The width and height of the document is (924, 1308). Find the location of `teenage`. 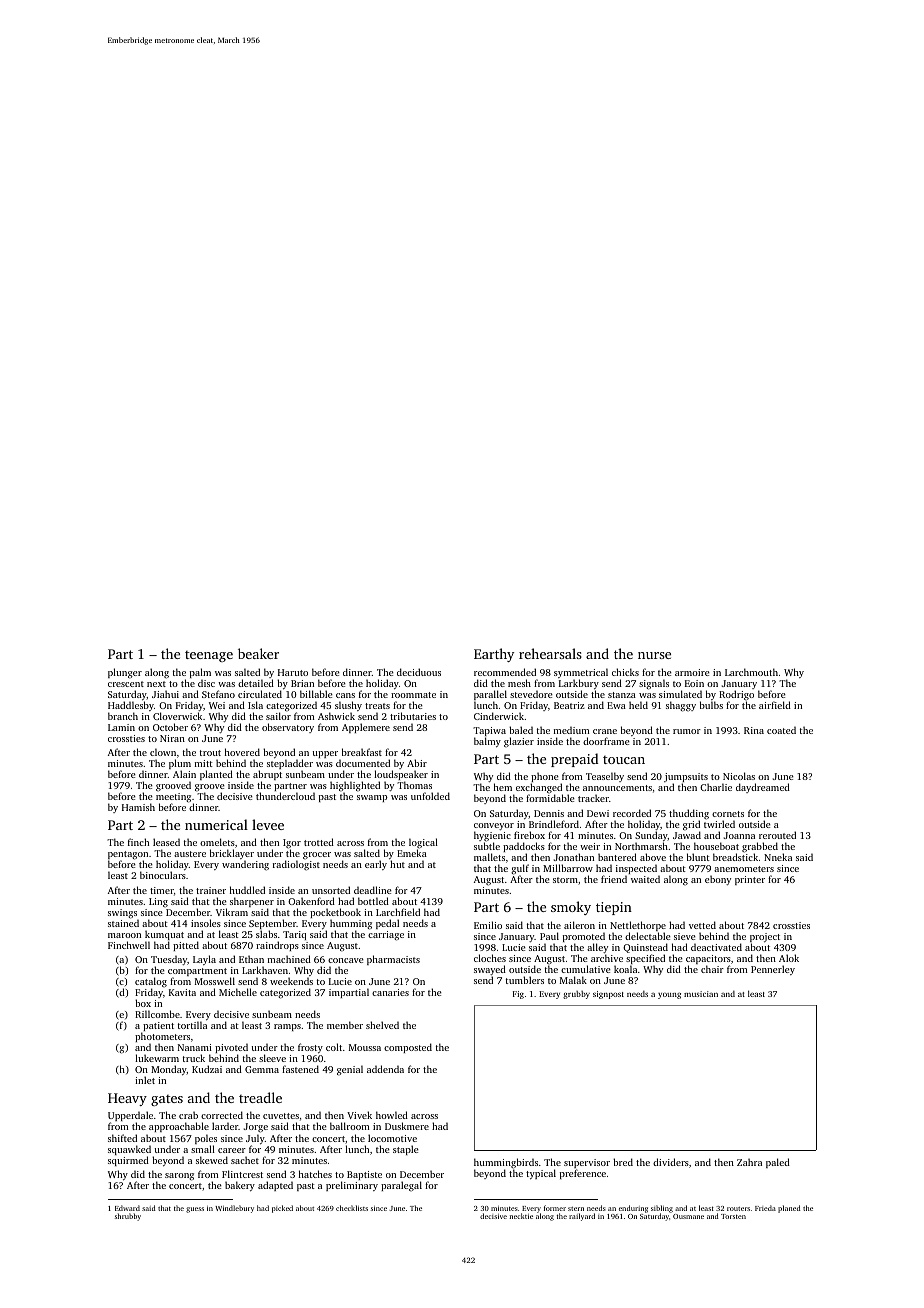

teenage is located at coordinates (209, 656).
